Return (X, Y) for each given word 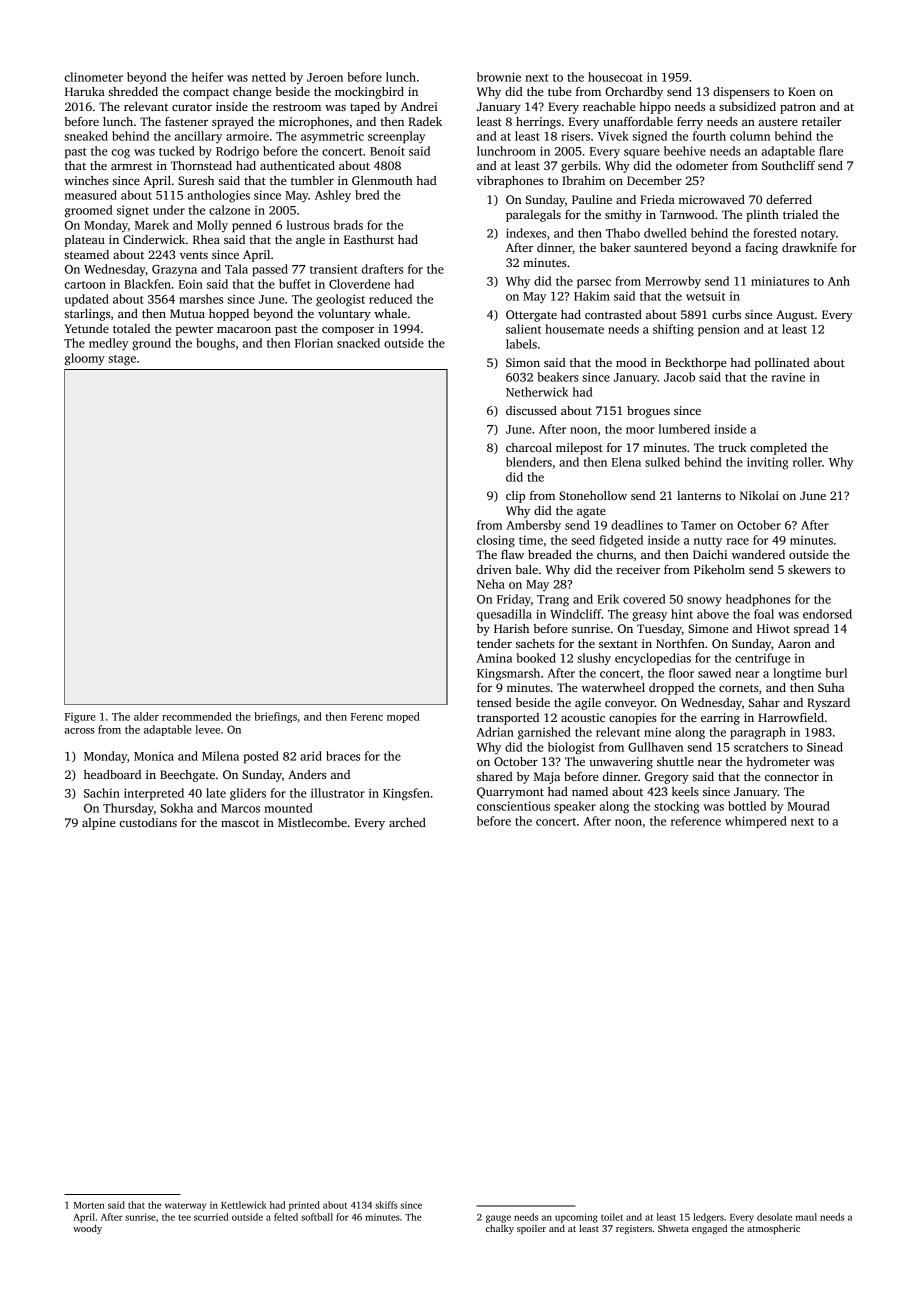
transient (334, 269)
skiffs (386, 1205)
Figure (80, 717)
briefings (275, 717)
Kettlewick (244, 1205)
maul (806, 1217)
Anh (839, 281)
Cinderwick (154, 239)
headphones (758, 600)
